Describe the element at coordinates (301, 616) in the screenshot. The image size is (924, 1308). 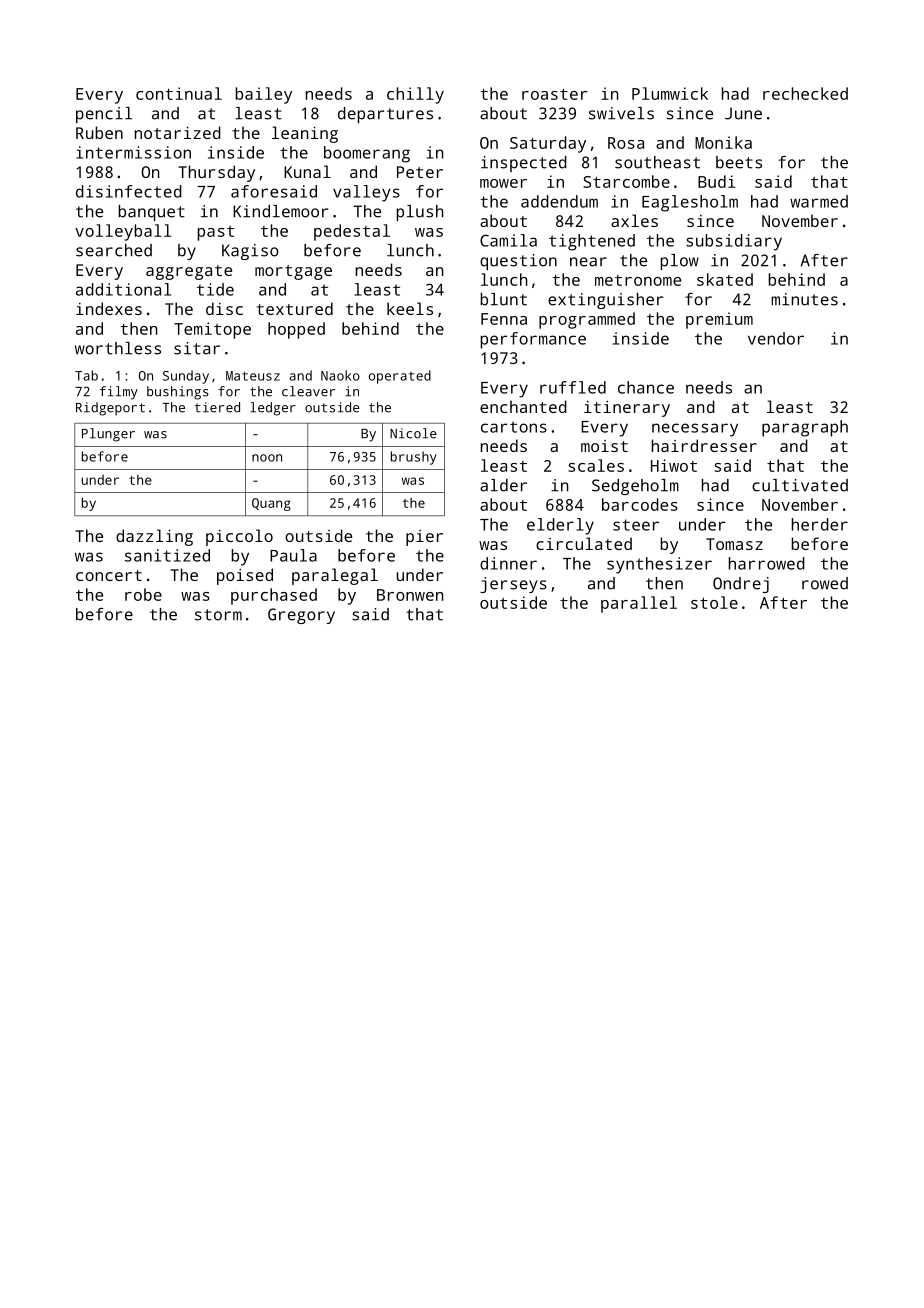
I see `Gregory` at that location.
